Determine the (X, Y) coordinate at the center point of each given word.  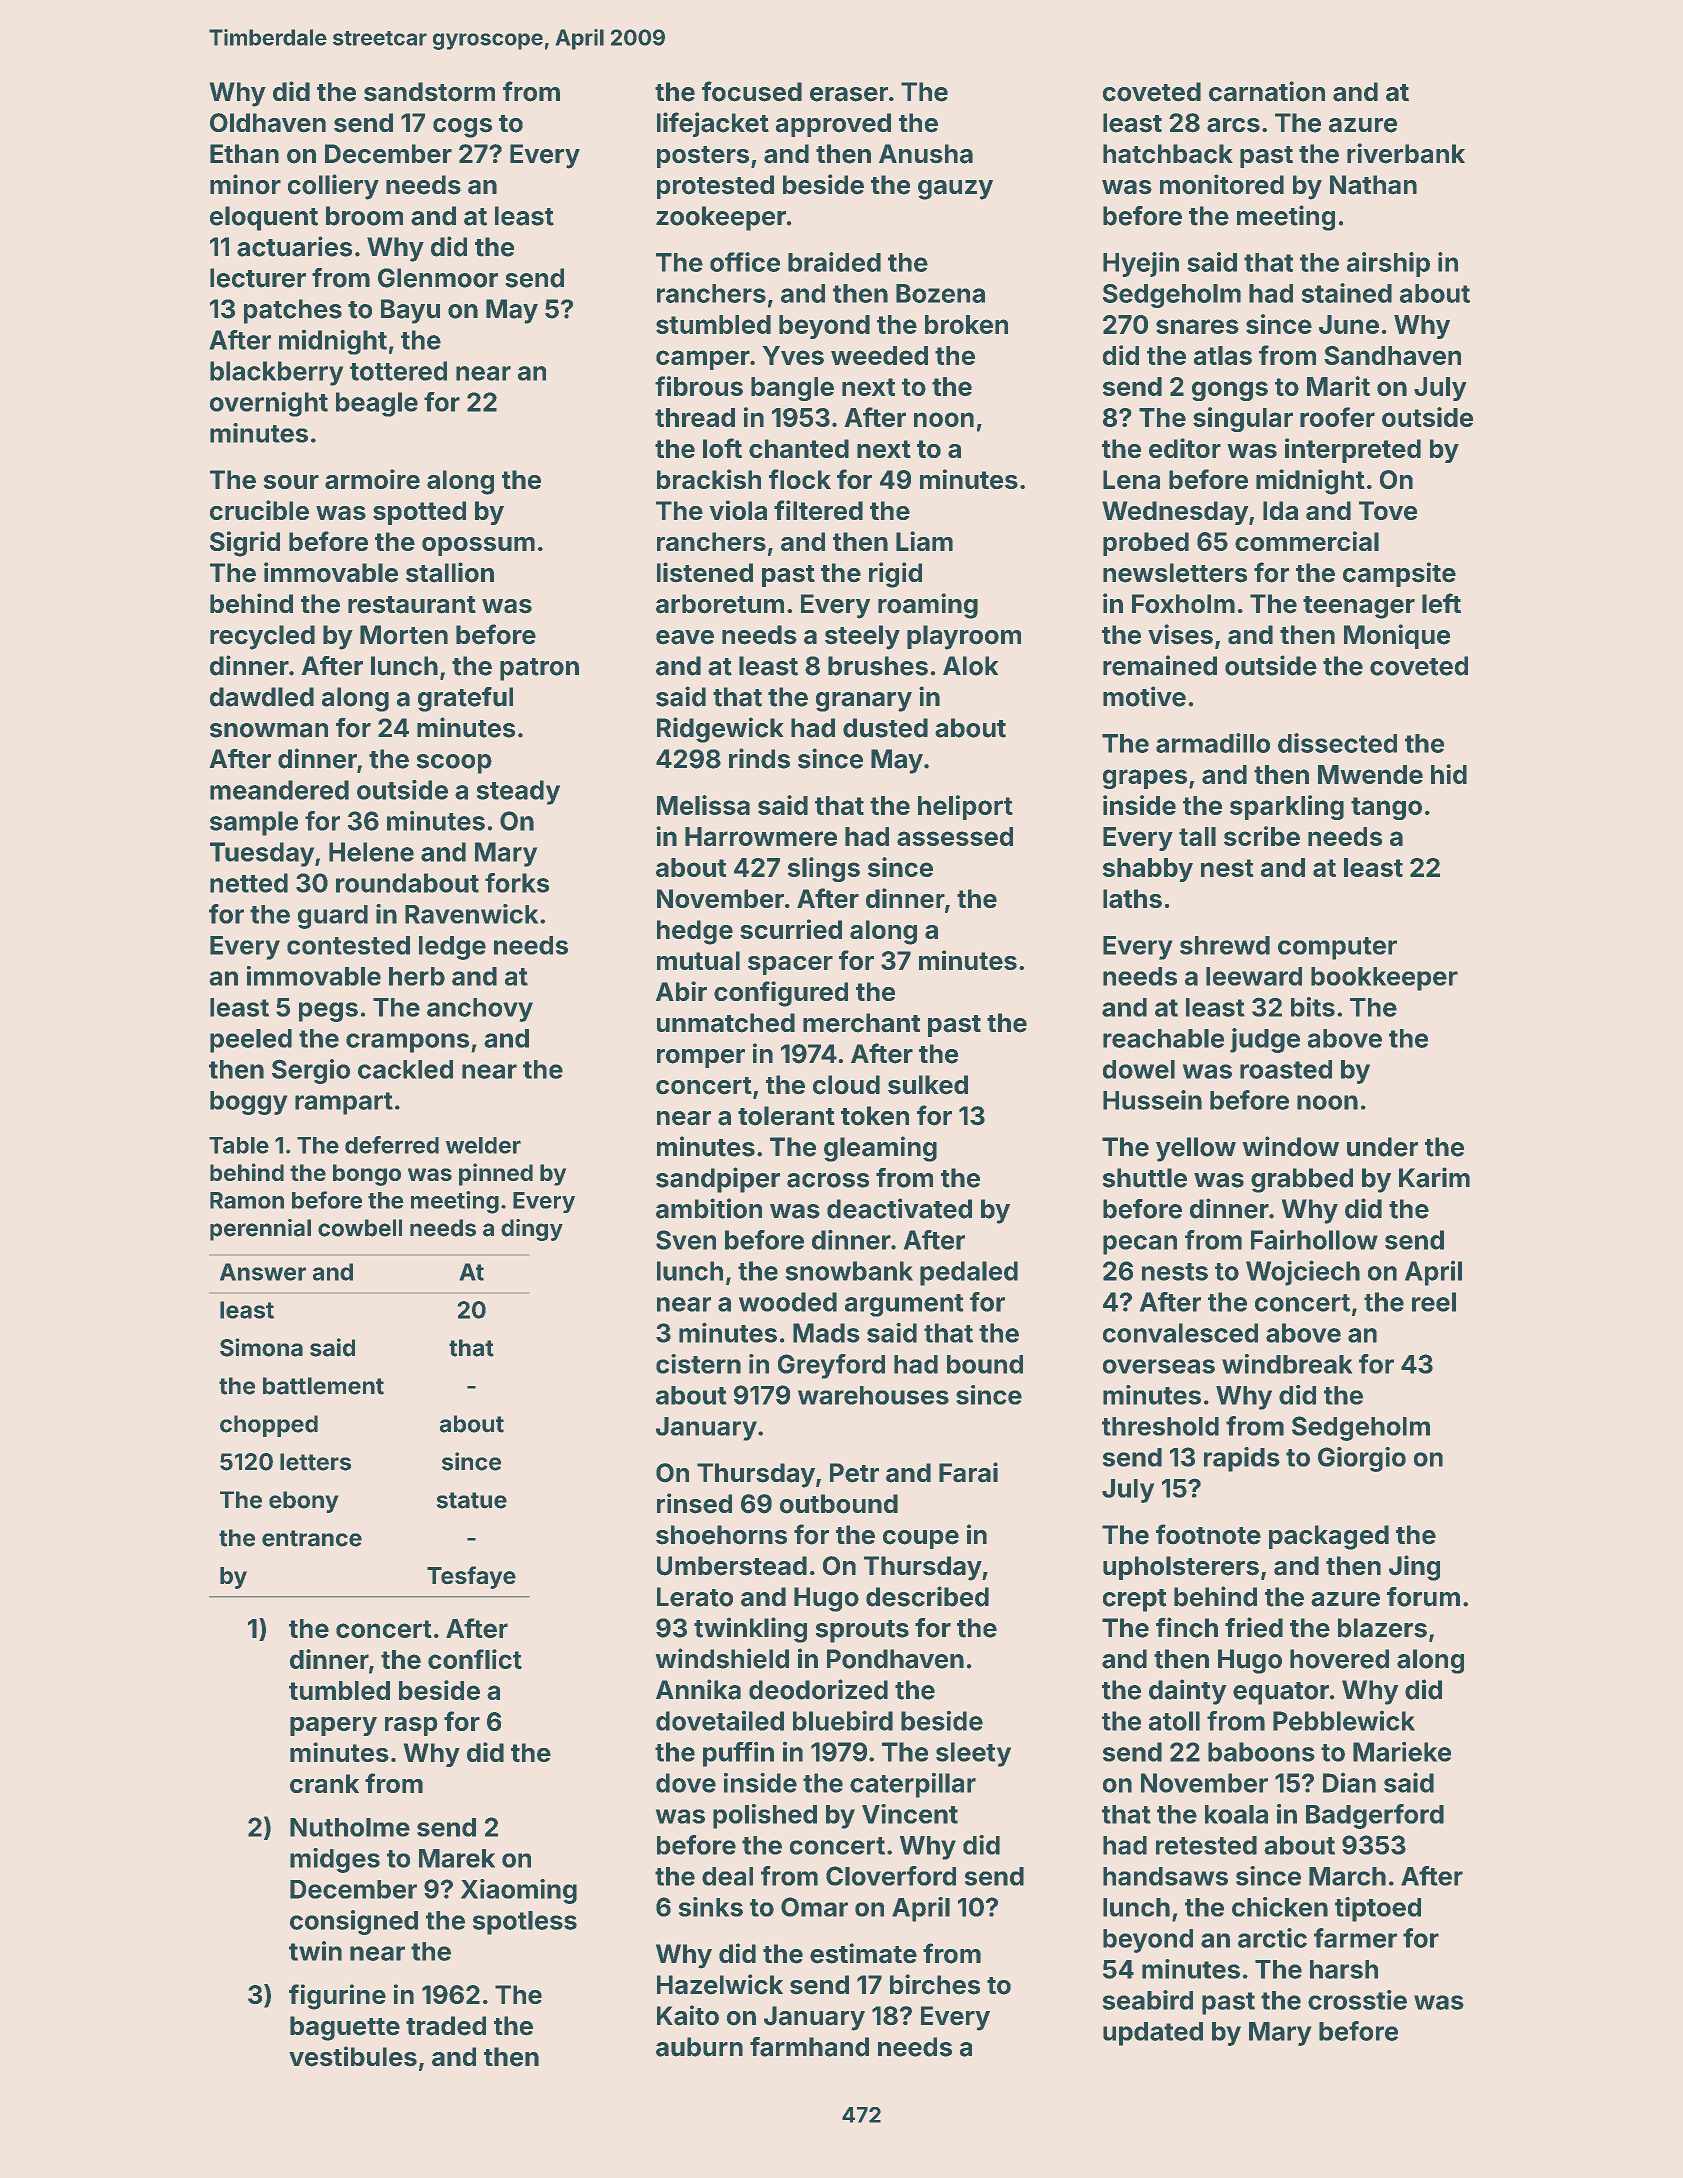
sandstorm (429, 92)
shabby (1148, 870)
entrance (312, 1538)
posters (703, 157)
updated (1153, 2034)
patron (539, 669)
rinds (759, 758)
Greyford (831, 1366)
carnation (1267, 91)
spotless (525, 1923)
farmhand (809, 2046)
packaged (1329, 1537)
